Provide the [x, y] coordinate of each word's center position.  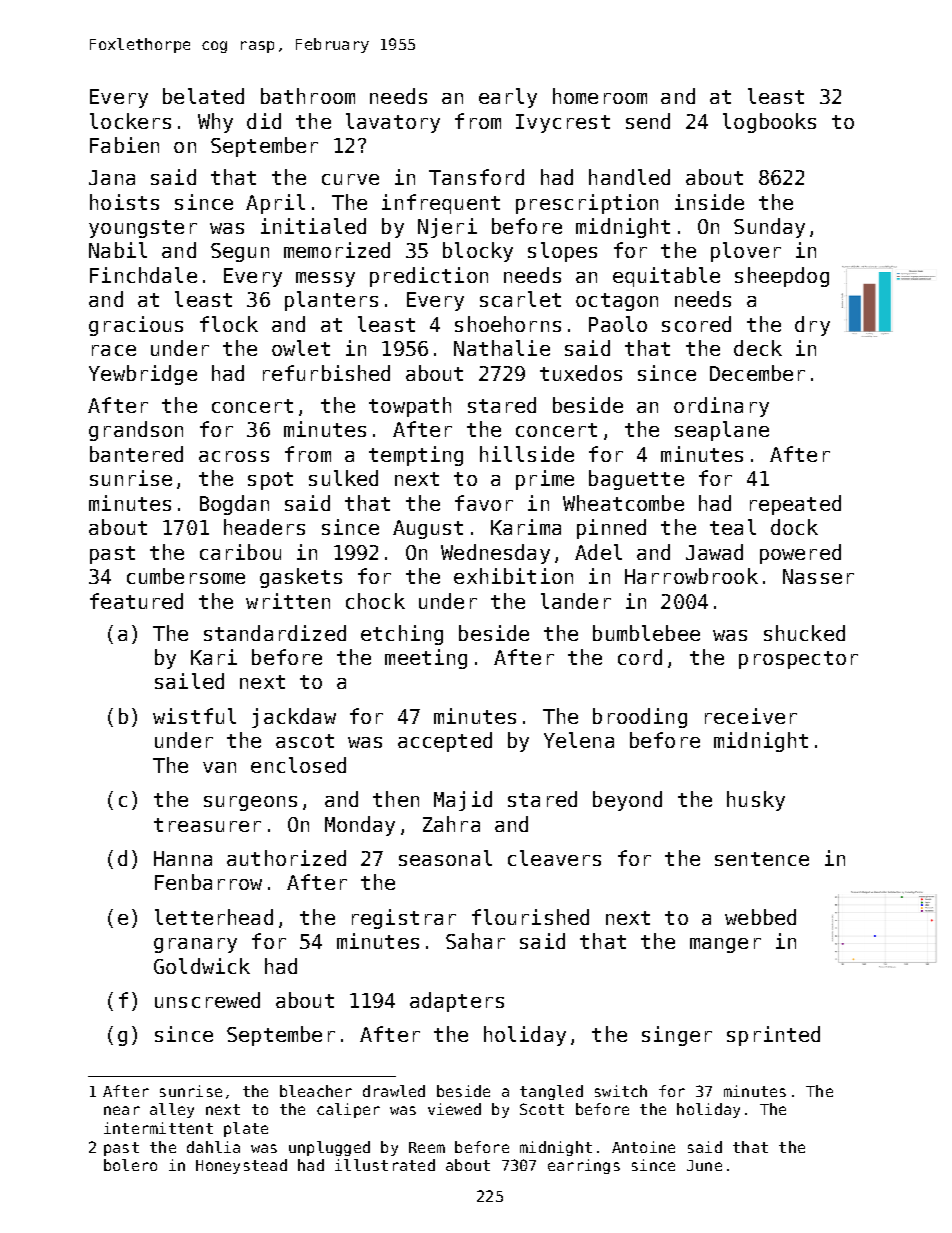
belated [203, 96]
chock [375, 601]
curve [350, 179]
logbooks [769, 123]
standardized [275, 633]
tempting [416, 456]
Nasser [818, 576]
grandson [136, 431]
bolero [130, 1165]
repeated [795, 505]
